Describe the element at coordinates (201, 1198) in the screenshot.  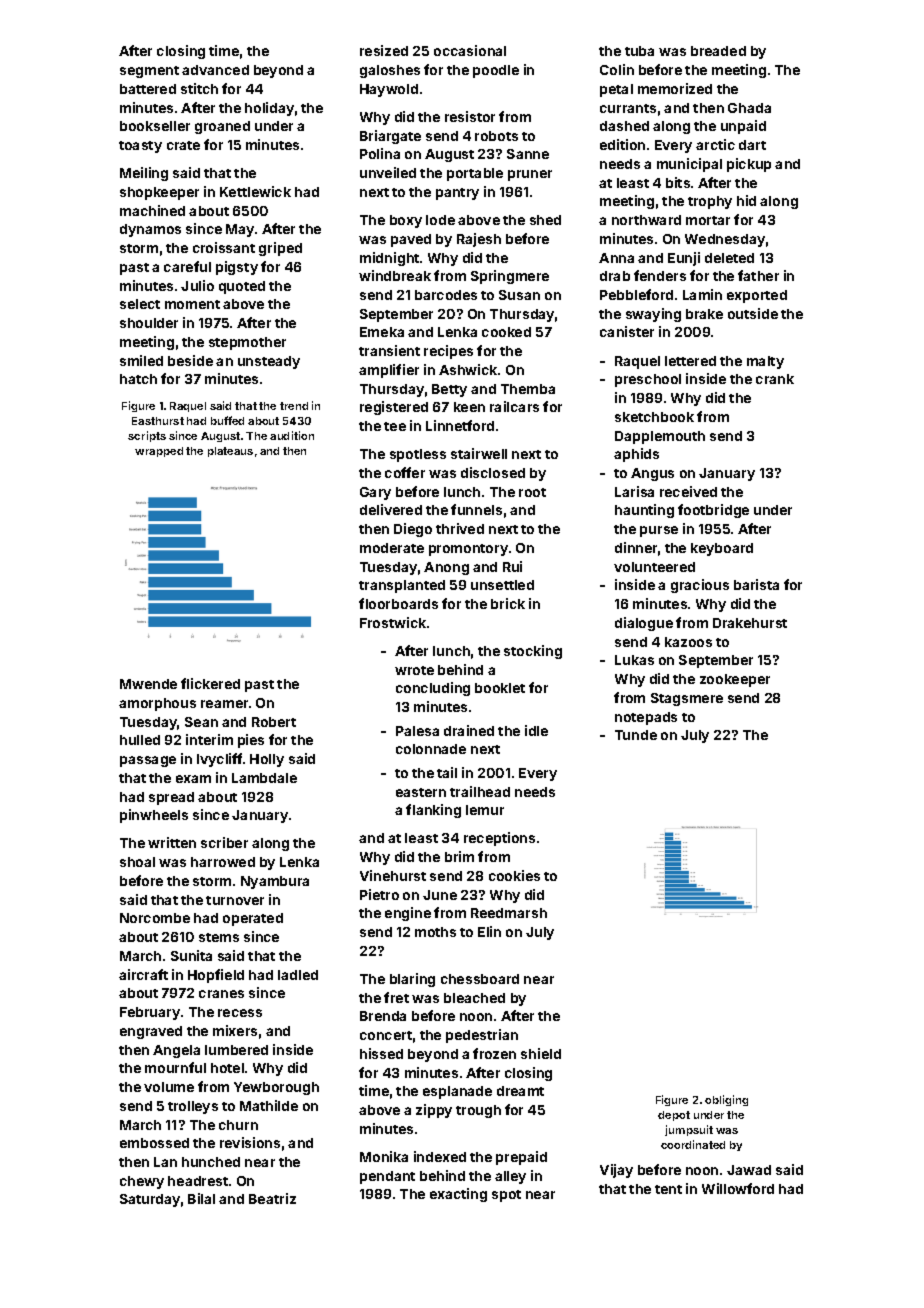
I see `Bilal` at that location.
